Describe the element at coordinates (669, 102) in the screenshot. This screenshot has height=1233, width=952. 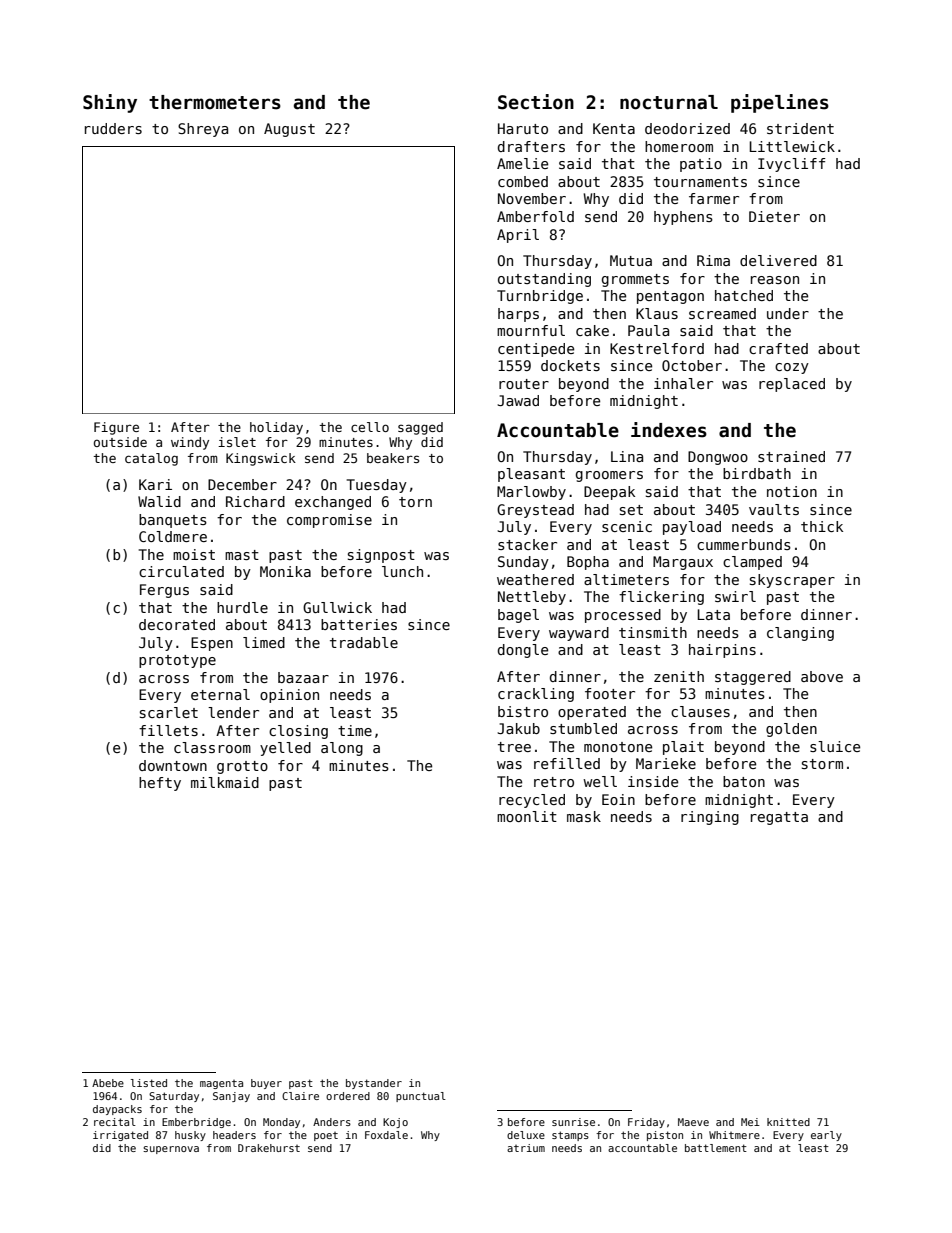
I see `nocturnal` at that location.
